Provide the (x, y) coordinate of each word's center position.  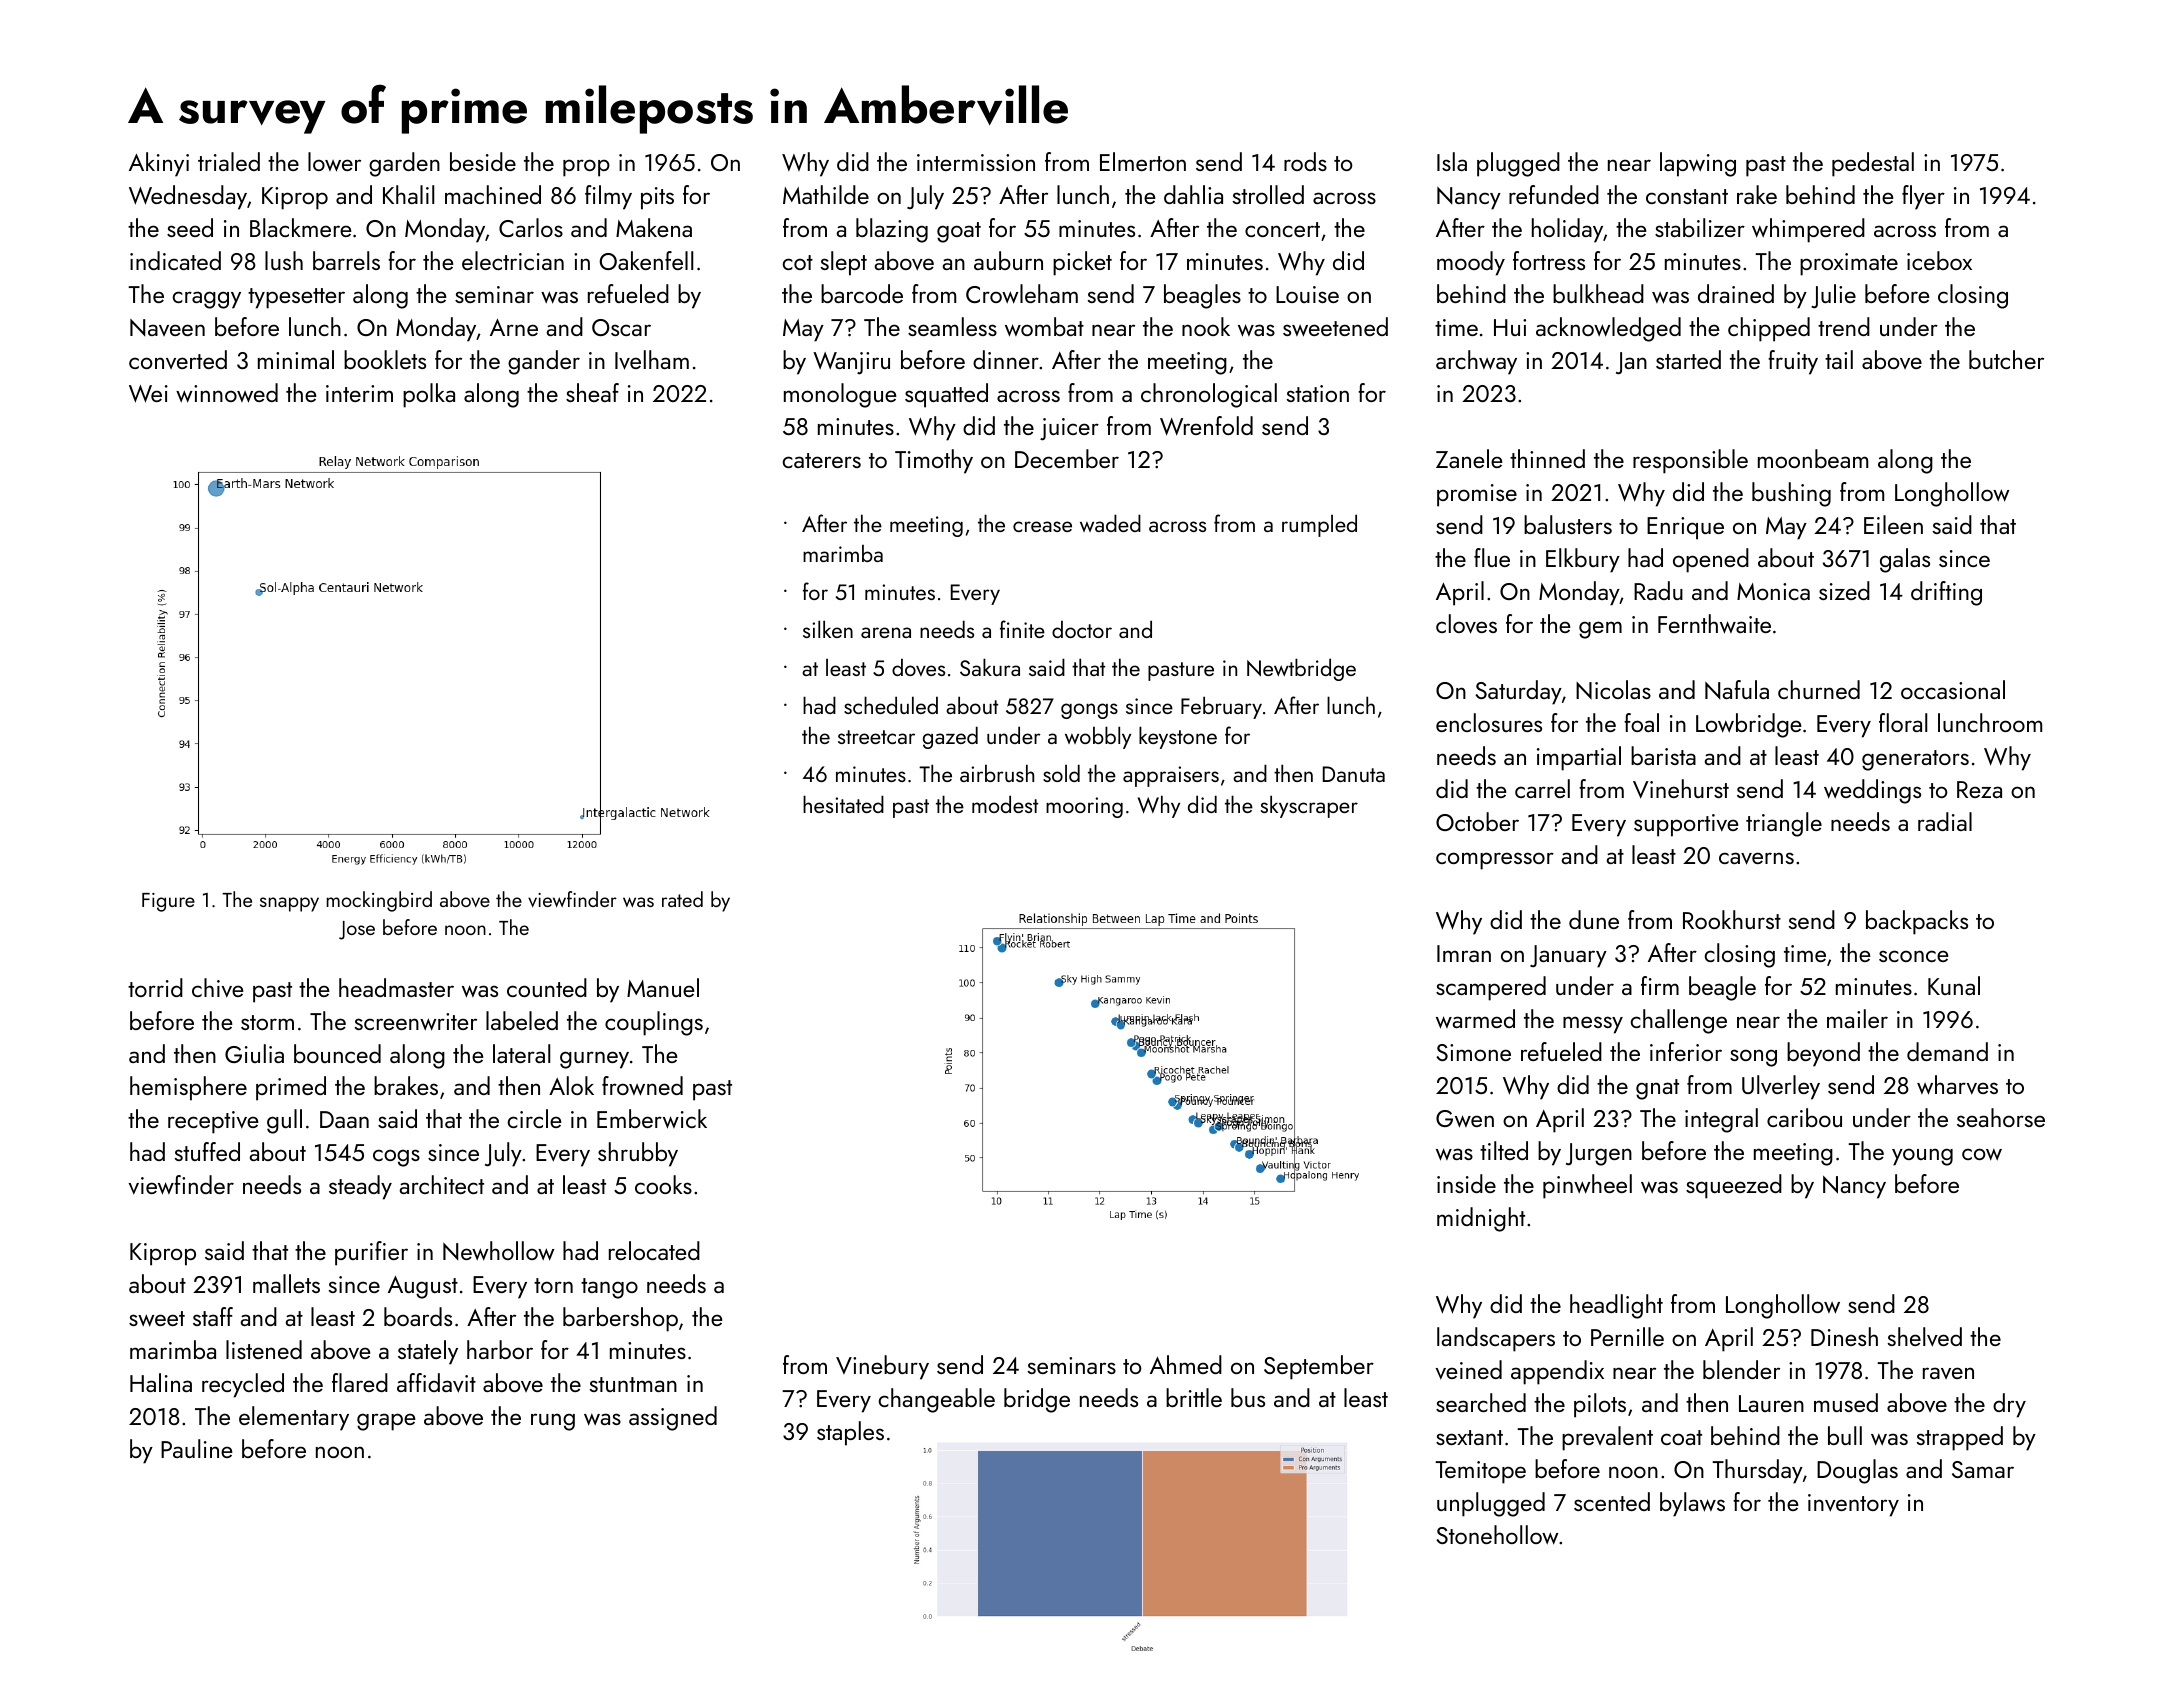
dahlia (1193, 194)
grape (386, 1422)
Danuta (1354, 774)
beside (483, 161)
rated (682, 899)
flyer (1923, 197)
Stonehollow (1497, 1535)
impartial (1579, 758)
